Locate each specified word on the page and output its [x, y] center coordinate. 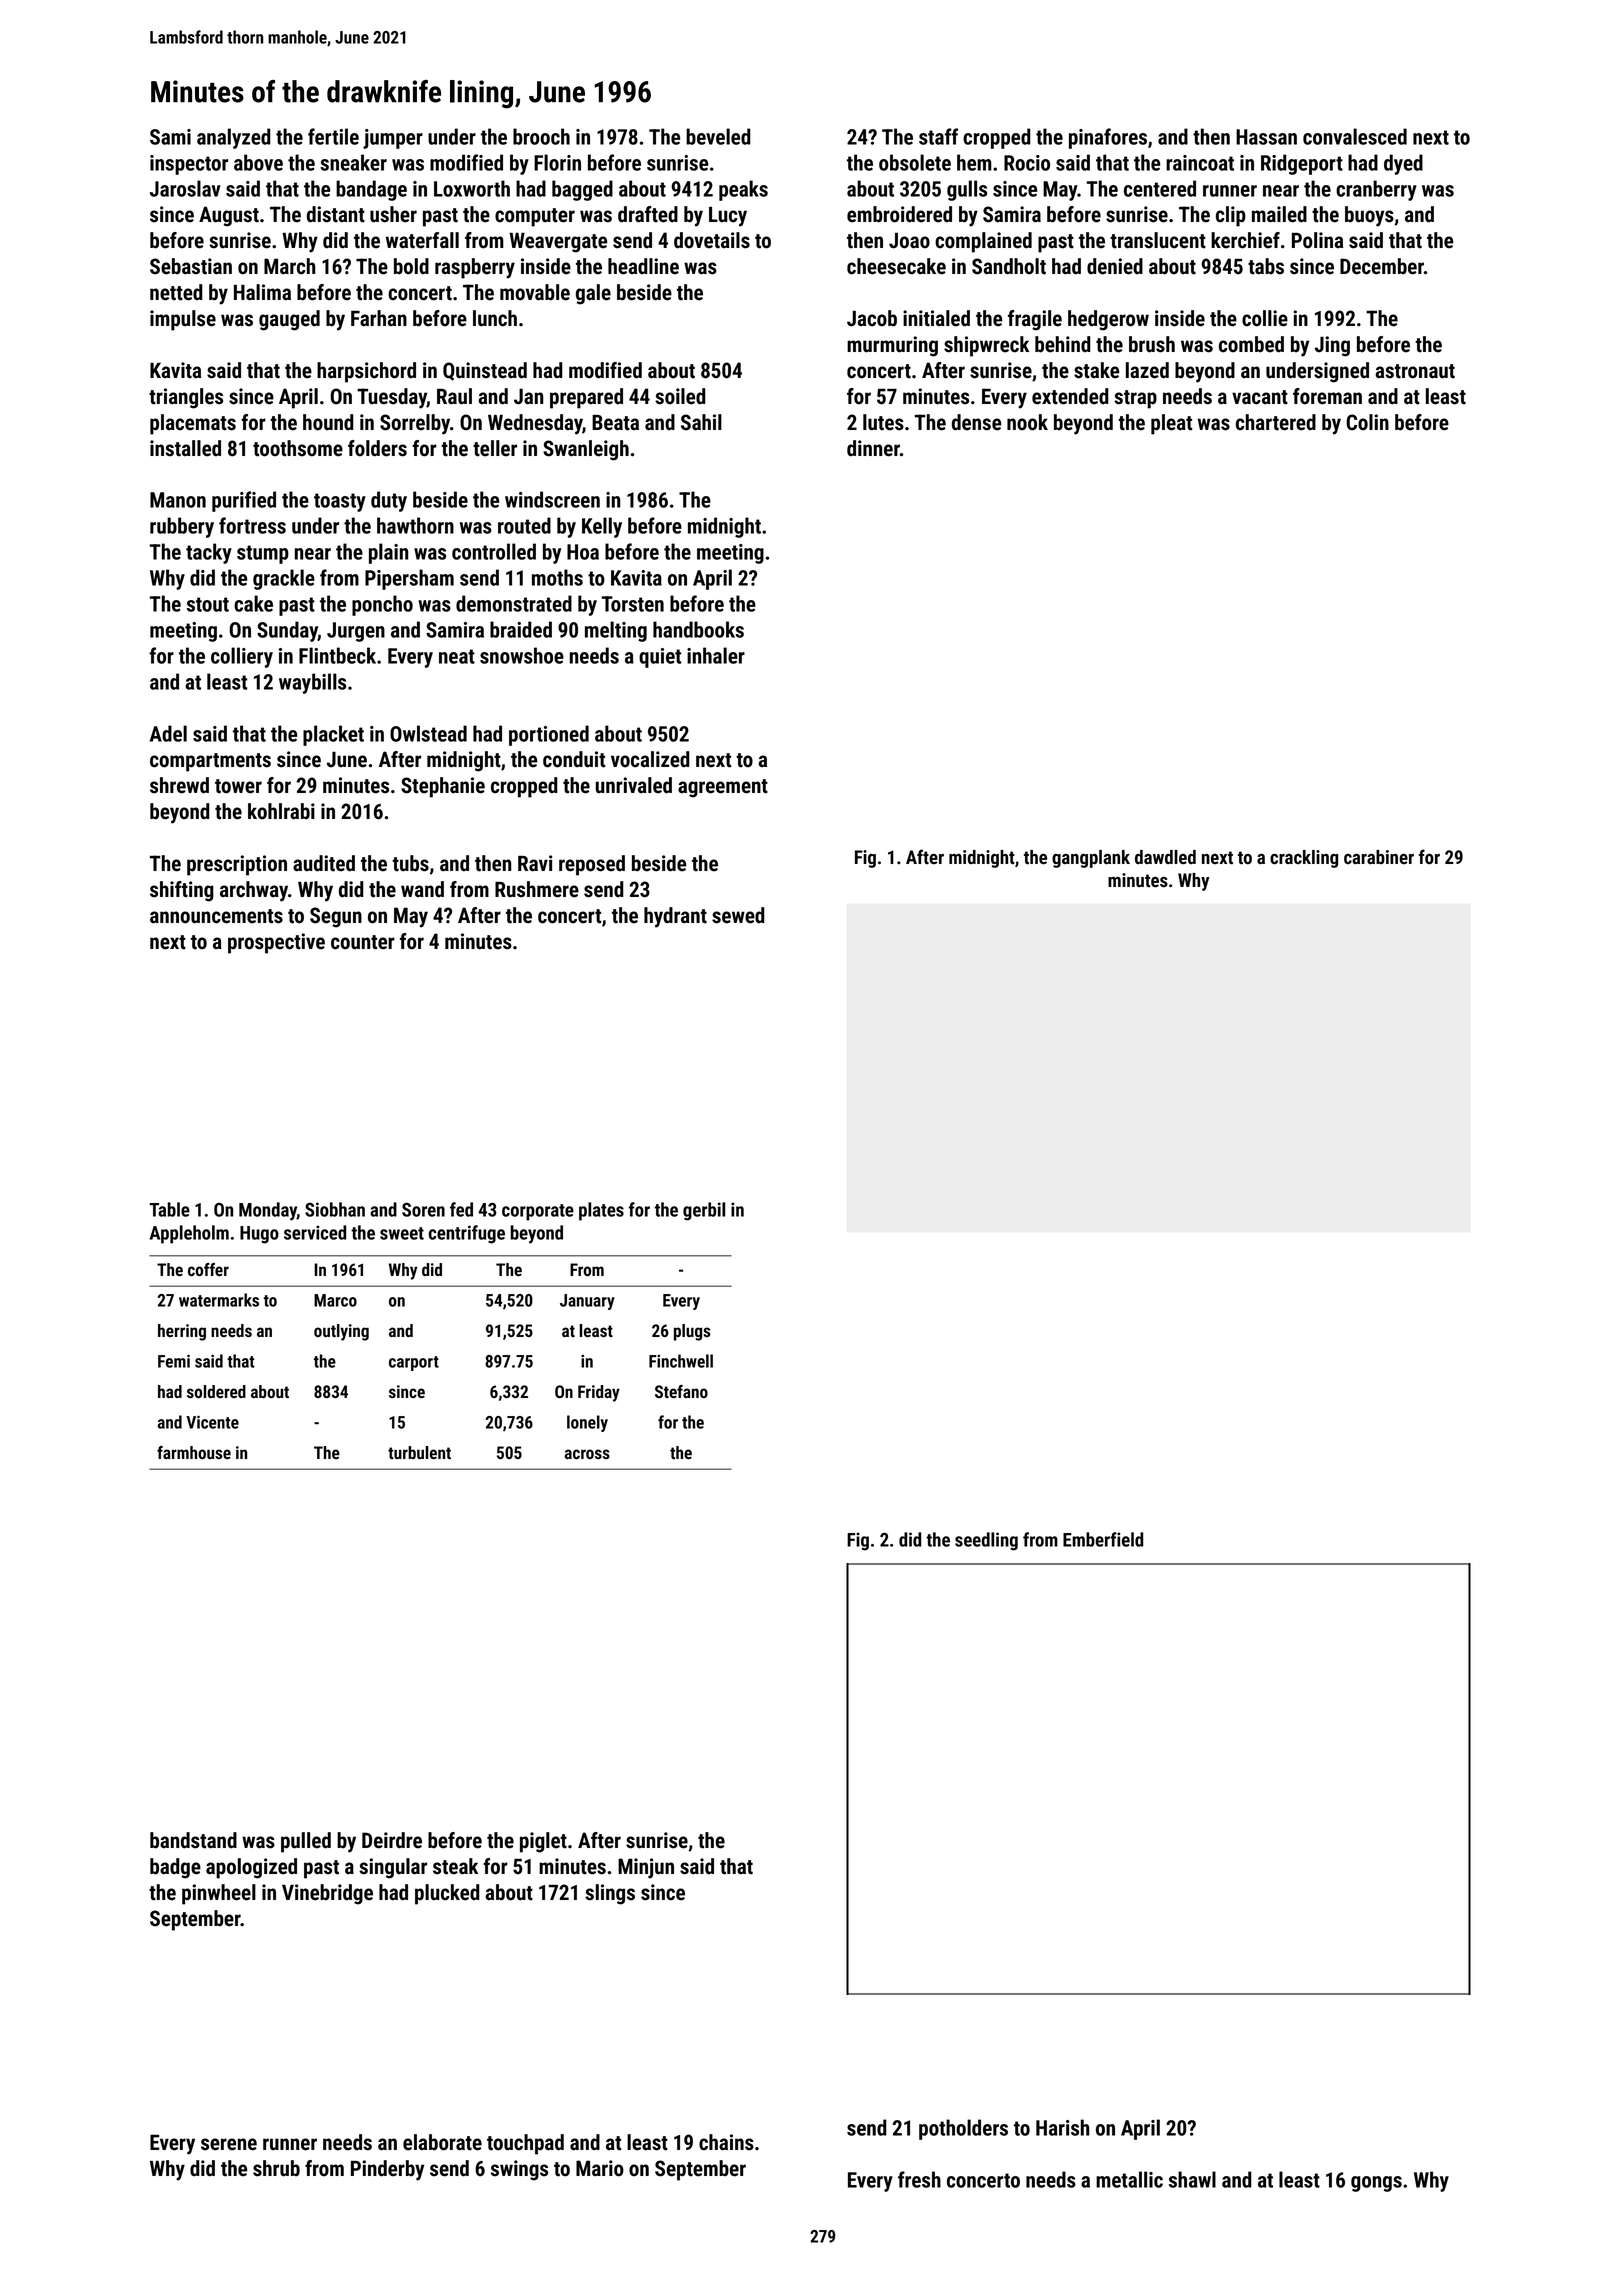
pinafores [1108, 138]
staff [938, 136]
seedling [986, 1541]
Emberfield [1103, 1539]
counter [363, 942]
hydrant [675, 917]
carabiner [1379, 857]
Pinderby [387, 2170]
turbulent [419, 1452]
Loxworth [472, 188]
